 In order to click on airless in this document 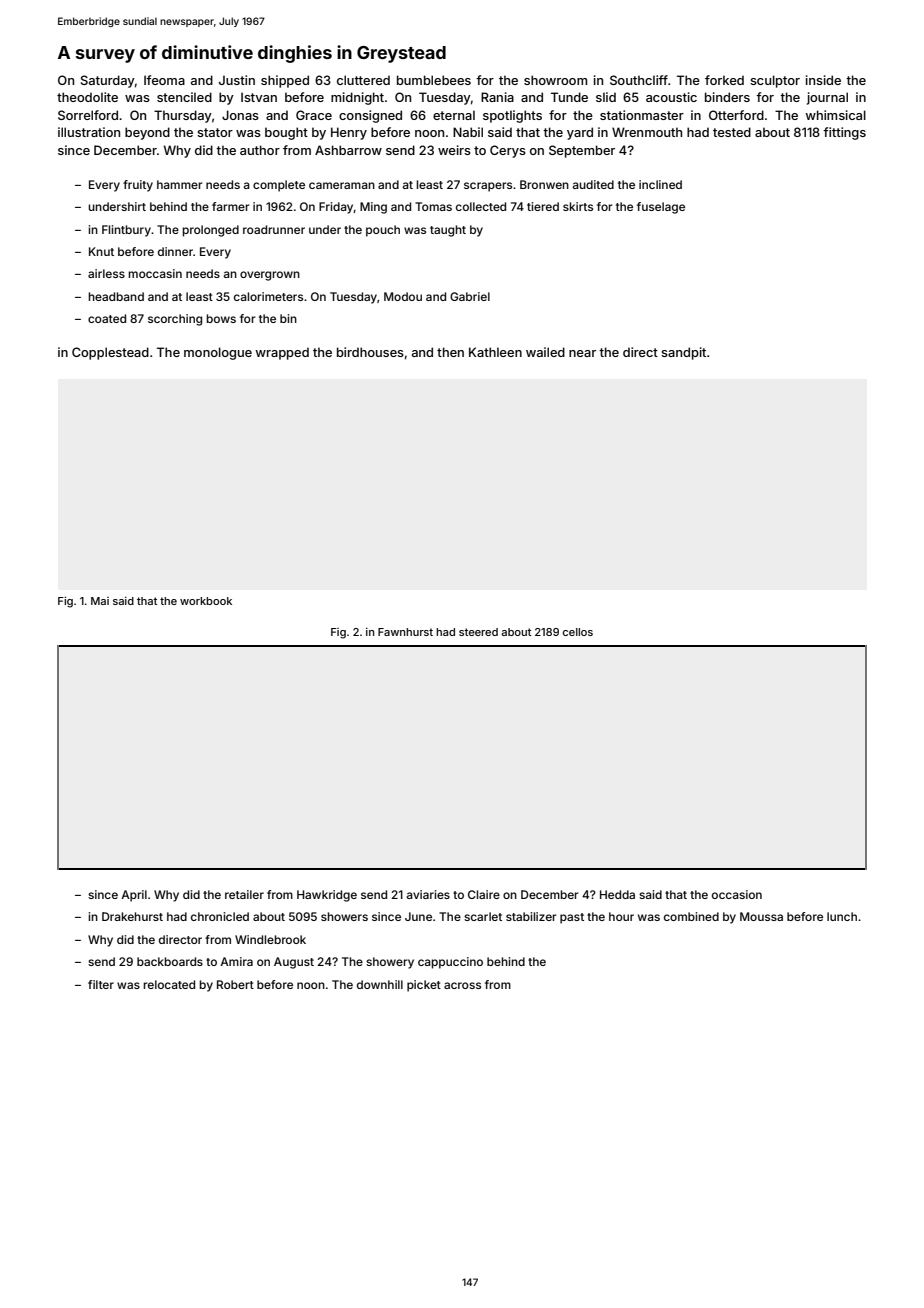, I will do `click(106, 273)`.
